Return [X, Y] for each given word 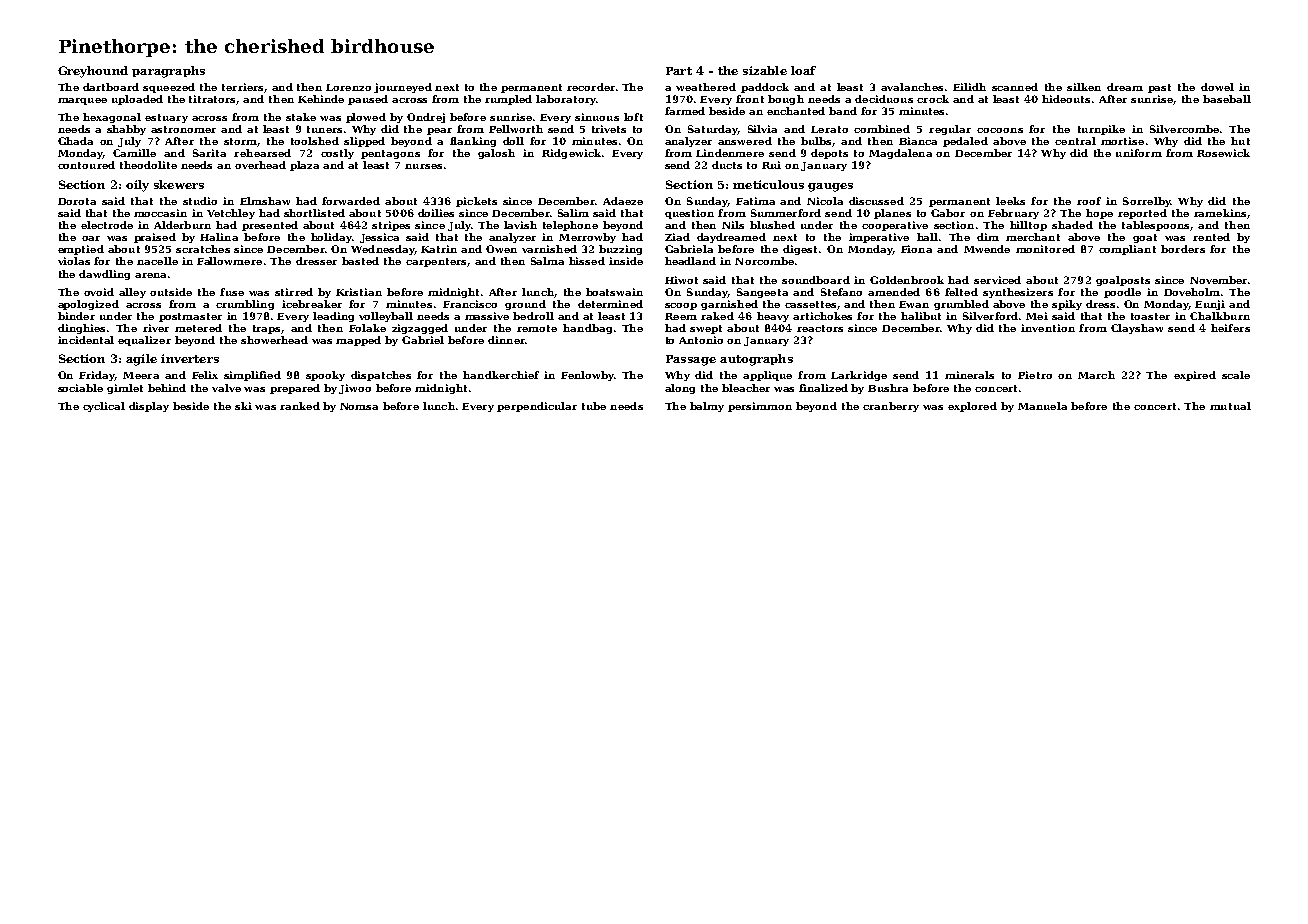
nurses [423, 166]
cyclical [104, 407]
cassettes [810, 304]
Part [679, 71]
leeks [1010, 201]
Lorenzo [348, 87]
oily [137, 186]
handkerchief [501, 375]
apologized [88, 305]
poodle [1122, 293]
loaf [803, 70]
